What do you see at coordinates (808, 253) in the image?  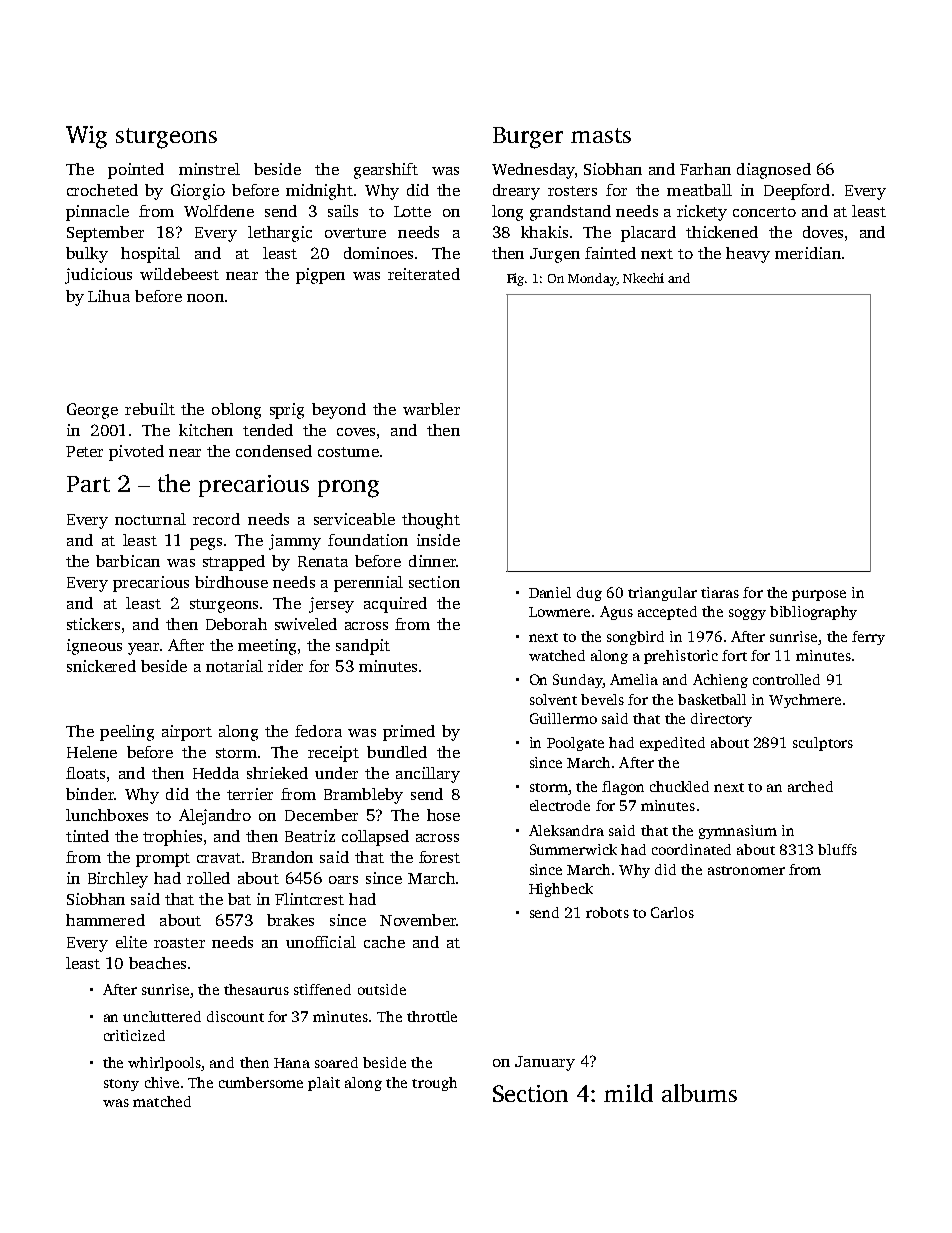 I see `meridian` at bounding box center [808, 253].
